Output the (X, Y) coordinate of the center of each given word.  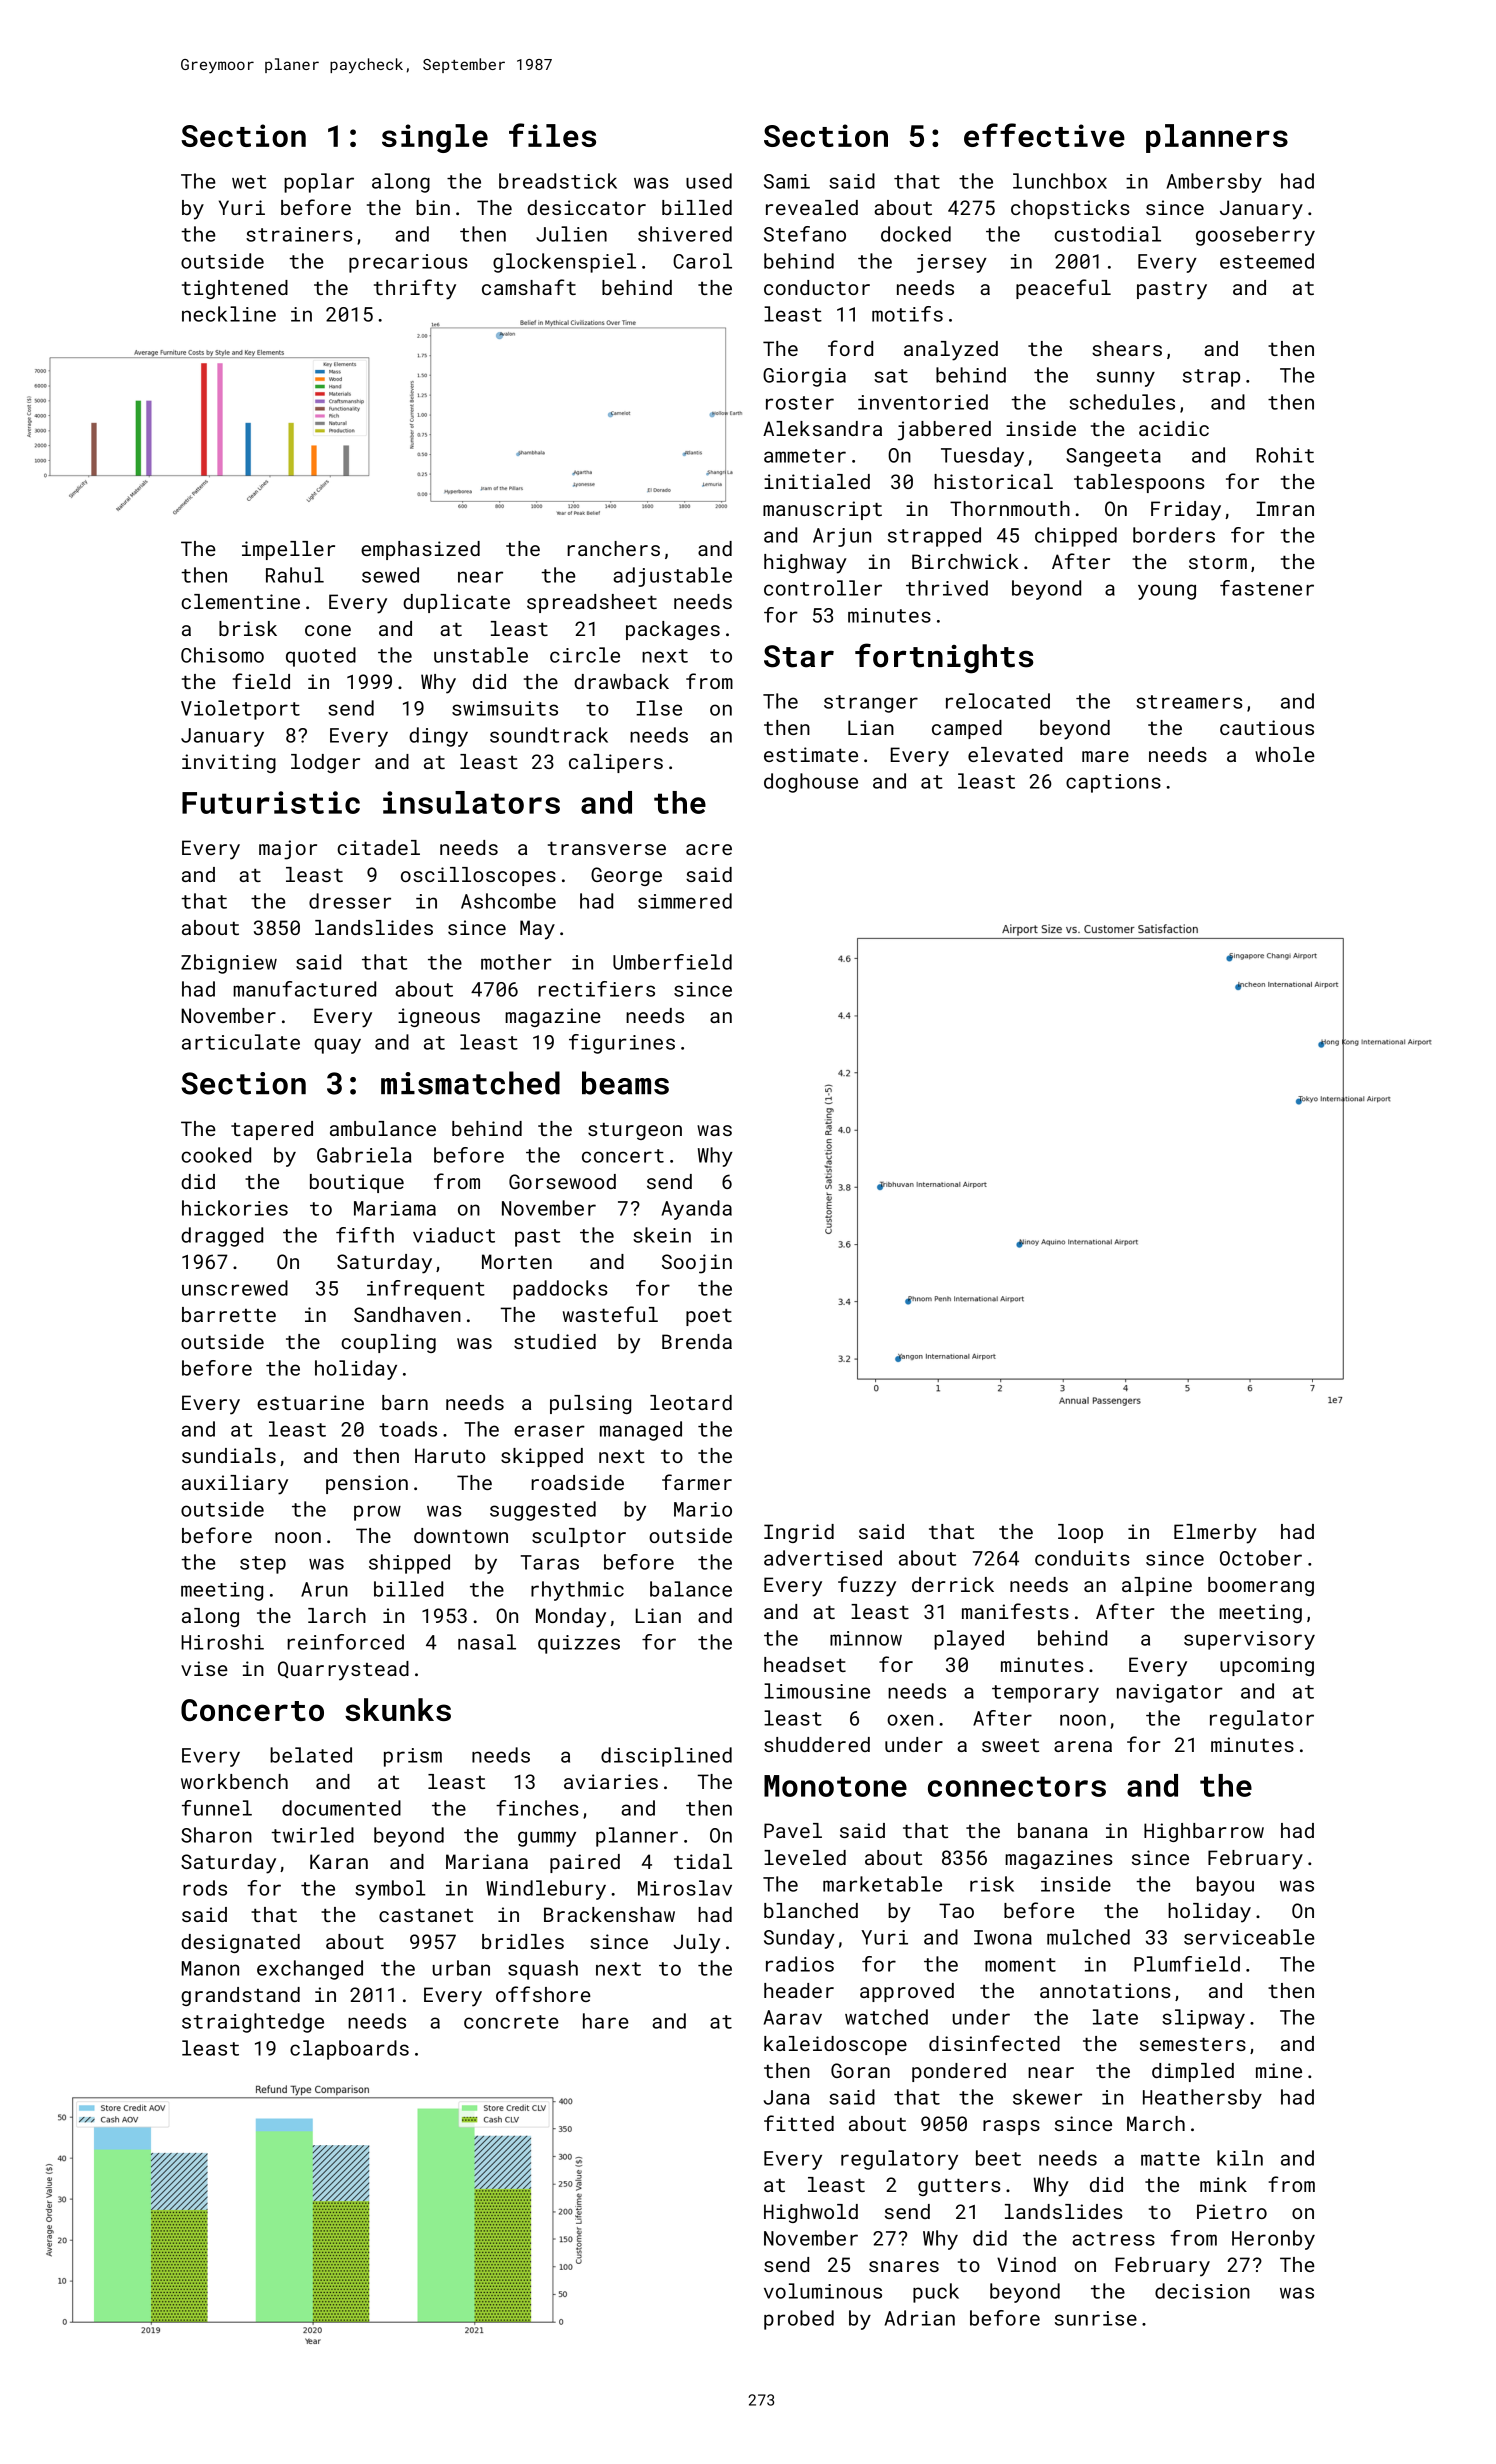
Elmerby (1215, 1534)
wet (249, 182)
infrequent (426, 1290)
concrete (511, 2022)
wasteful (610, 1314)
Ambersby (1214, 183)
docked (916, 234)
